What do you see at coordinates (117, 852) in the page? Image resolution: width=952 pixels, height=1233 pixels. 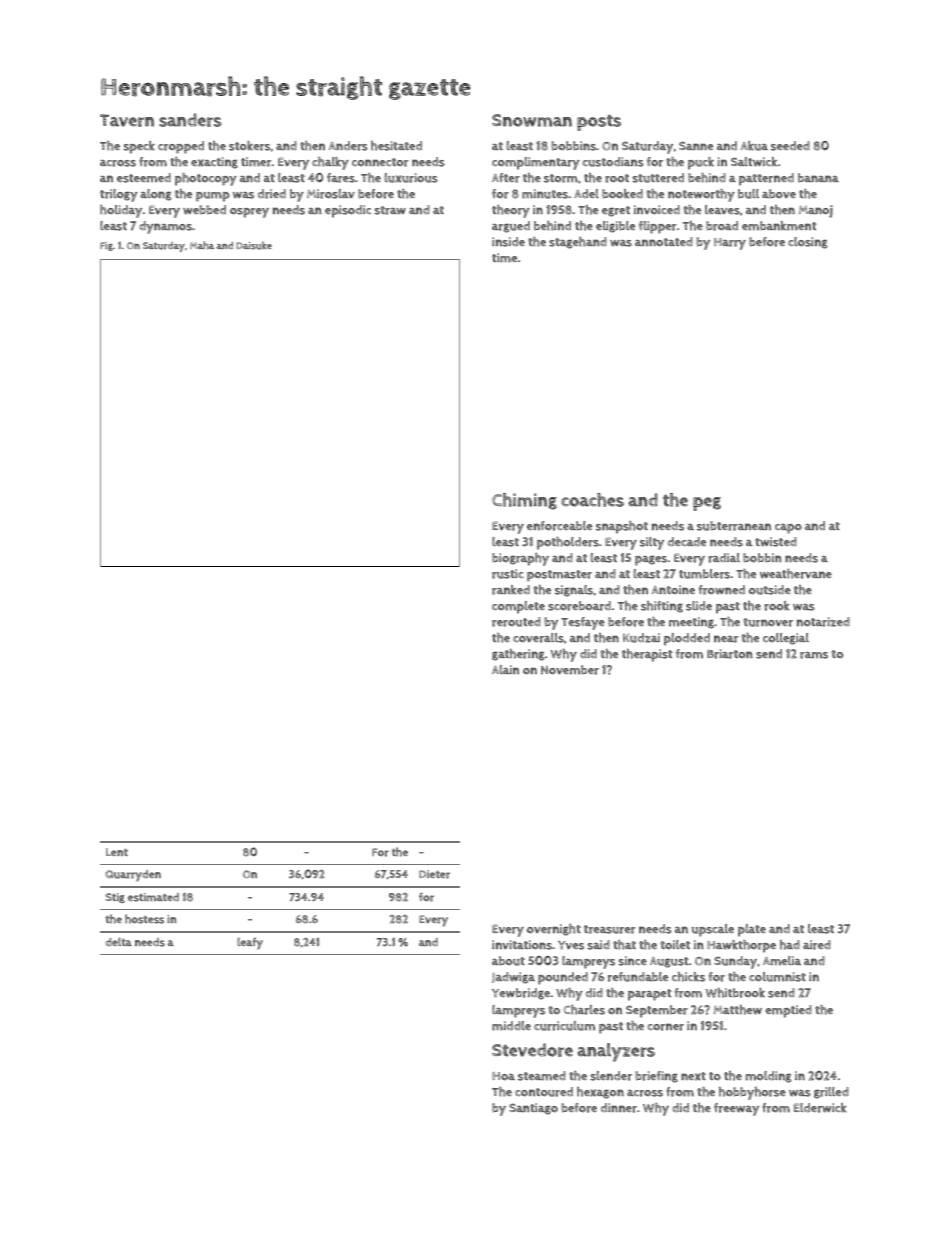 I see `Lent` at bounding box center [117, 852].
